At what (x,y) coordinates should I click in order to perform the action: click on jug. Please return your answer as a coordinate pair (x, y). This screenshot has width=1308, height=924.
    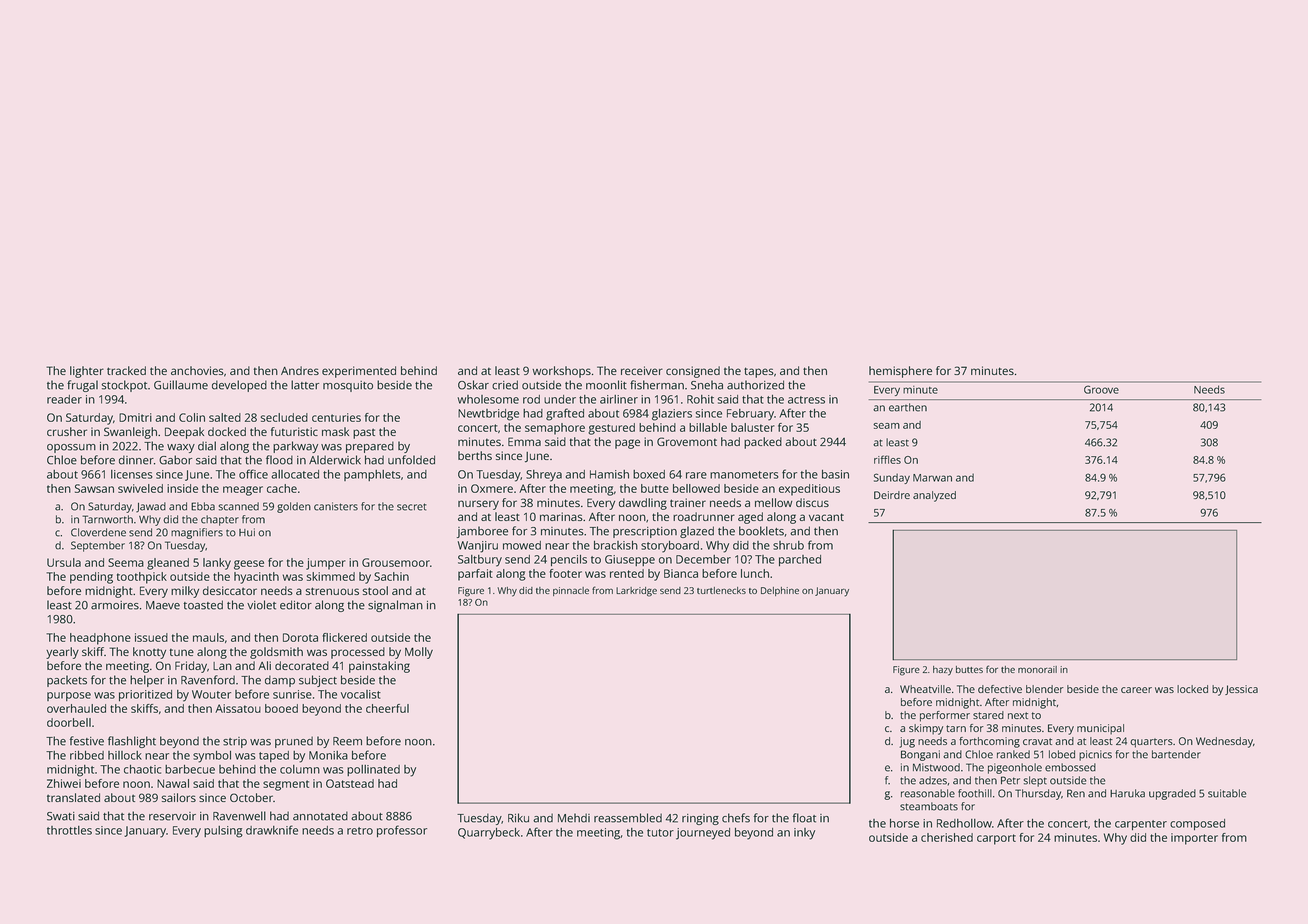
    Looking at the image, I should click on (907, 742).
